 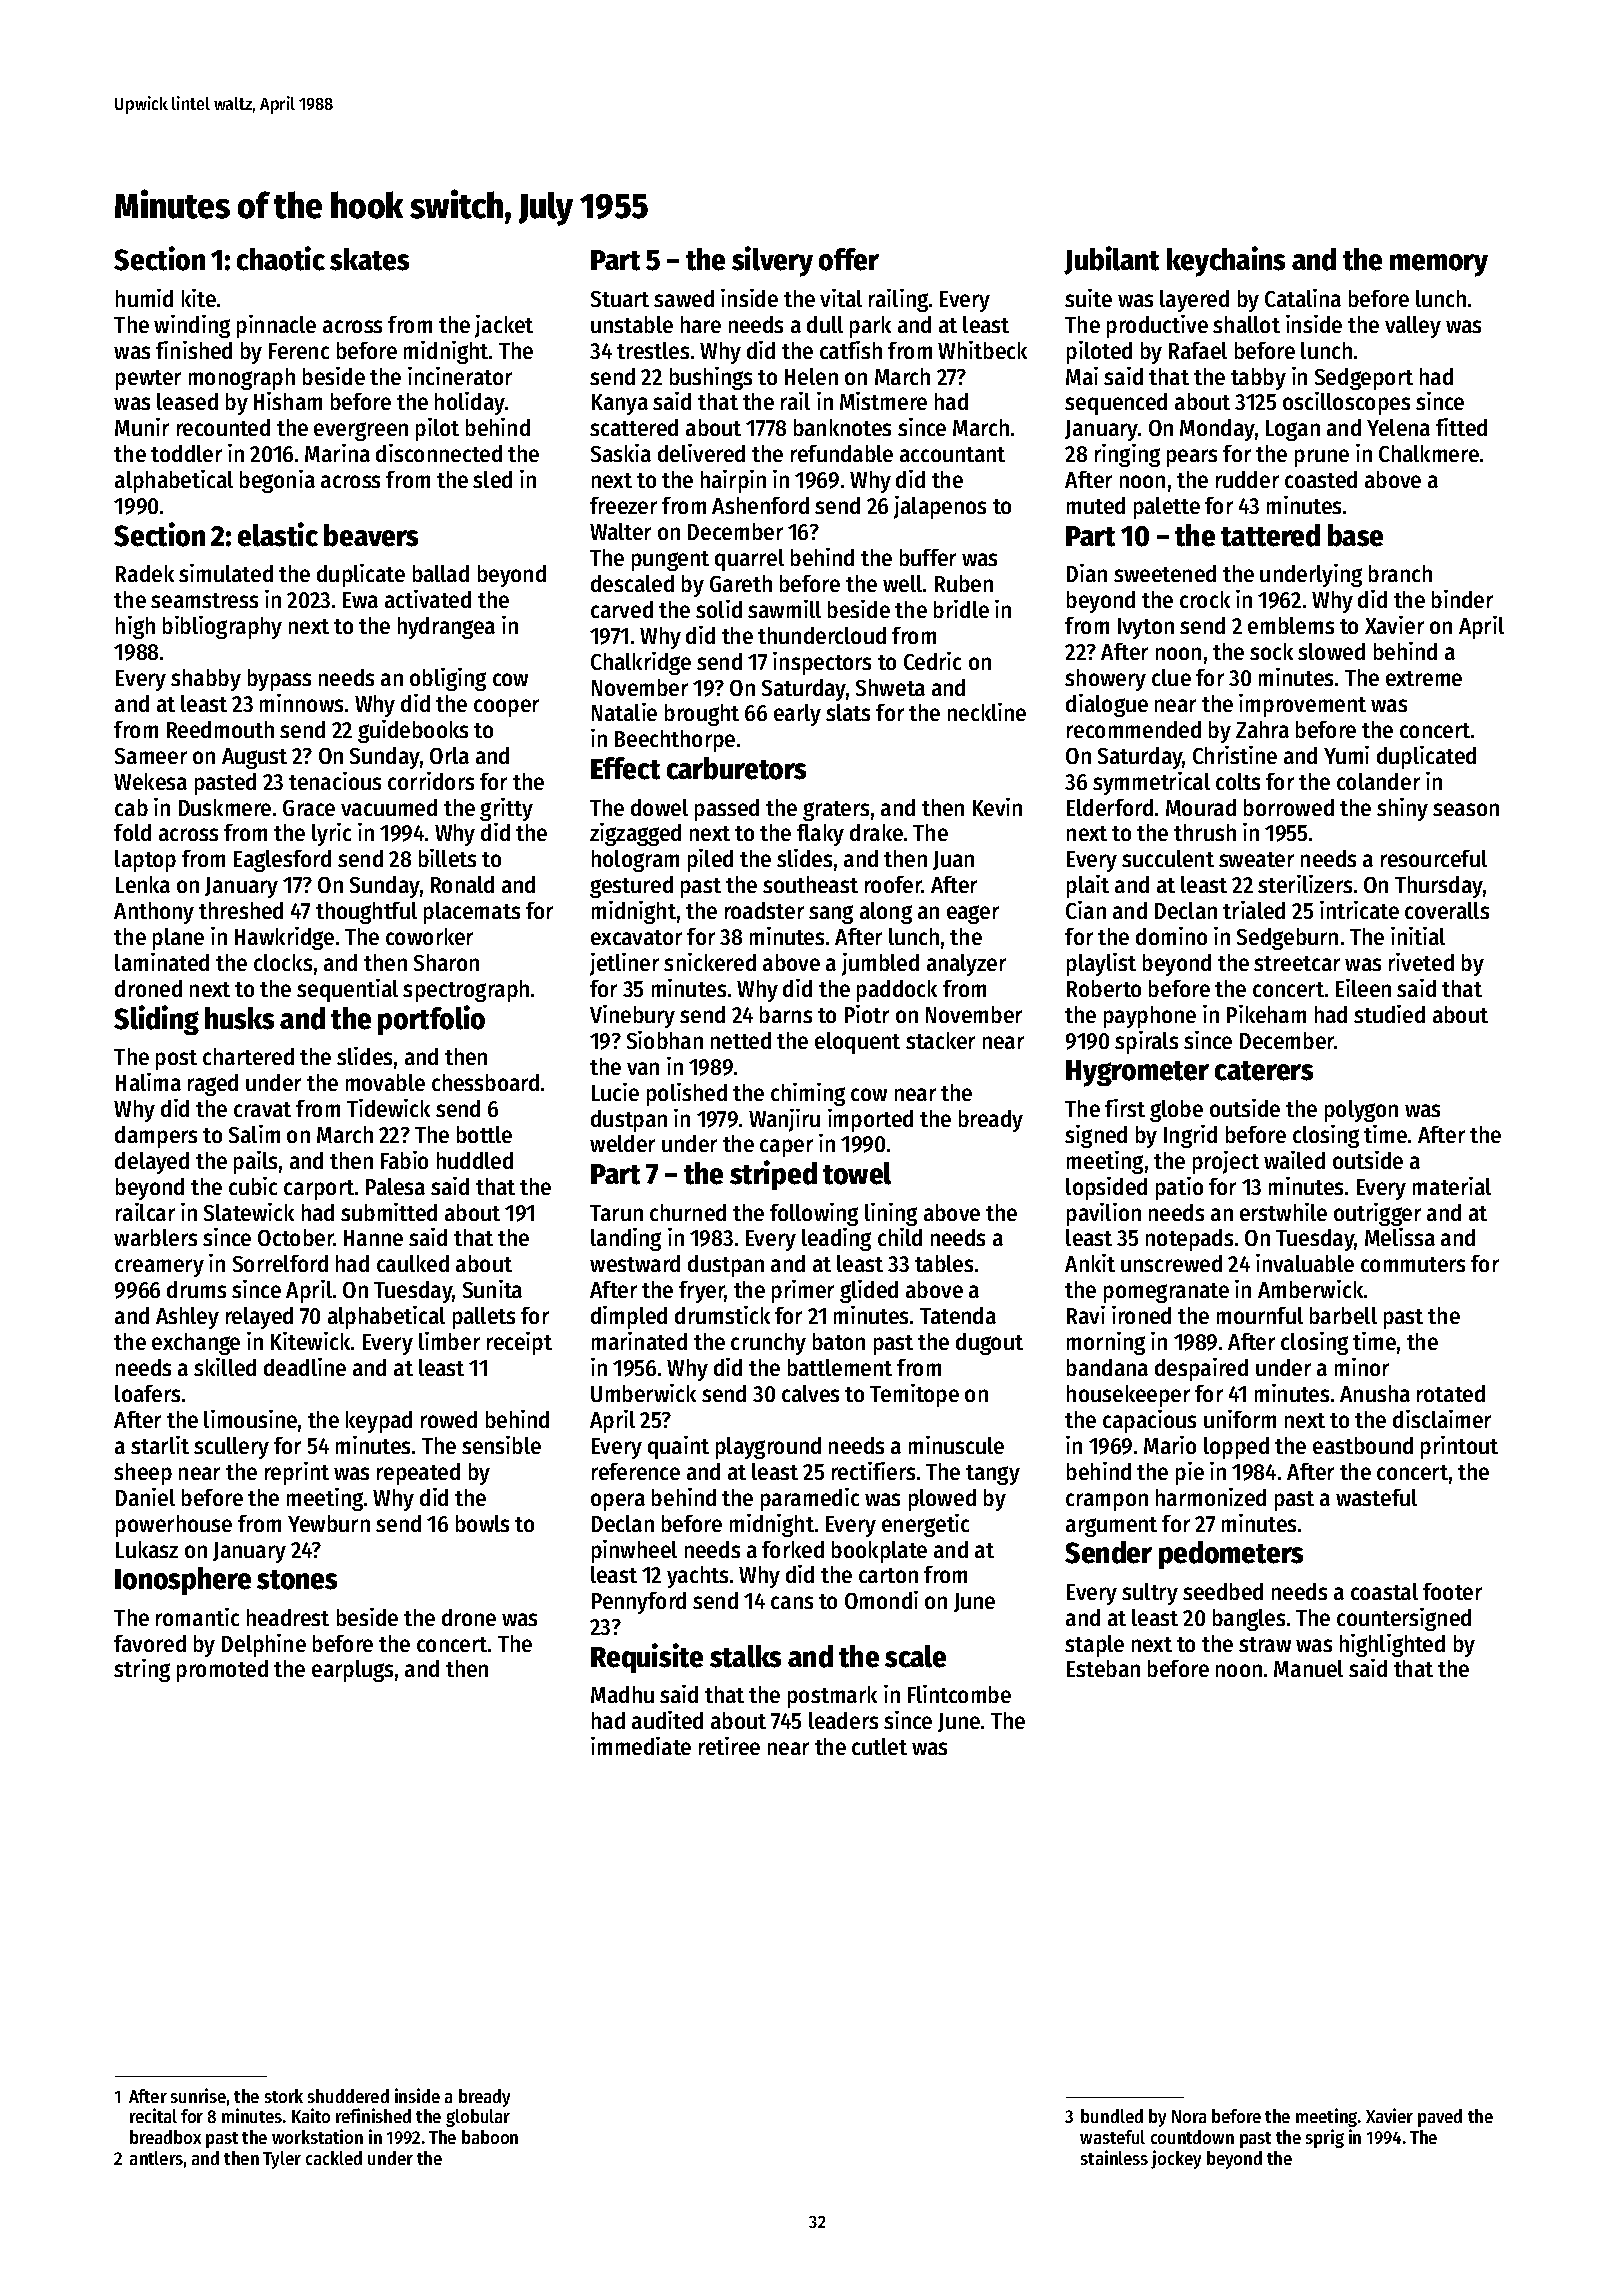 I want to click on audited, so click(x=667, y=1720).
